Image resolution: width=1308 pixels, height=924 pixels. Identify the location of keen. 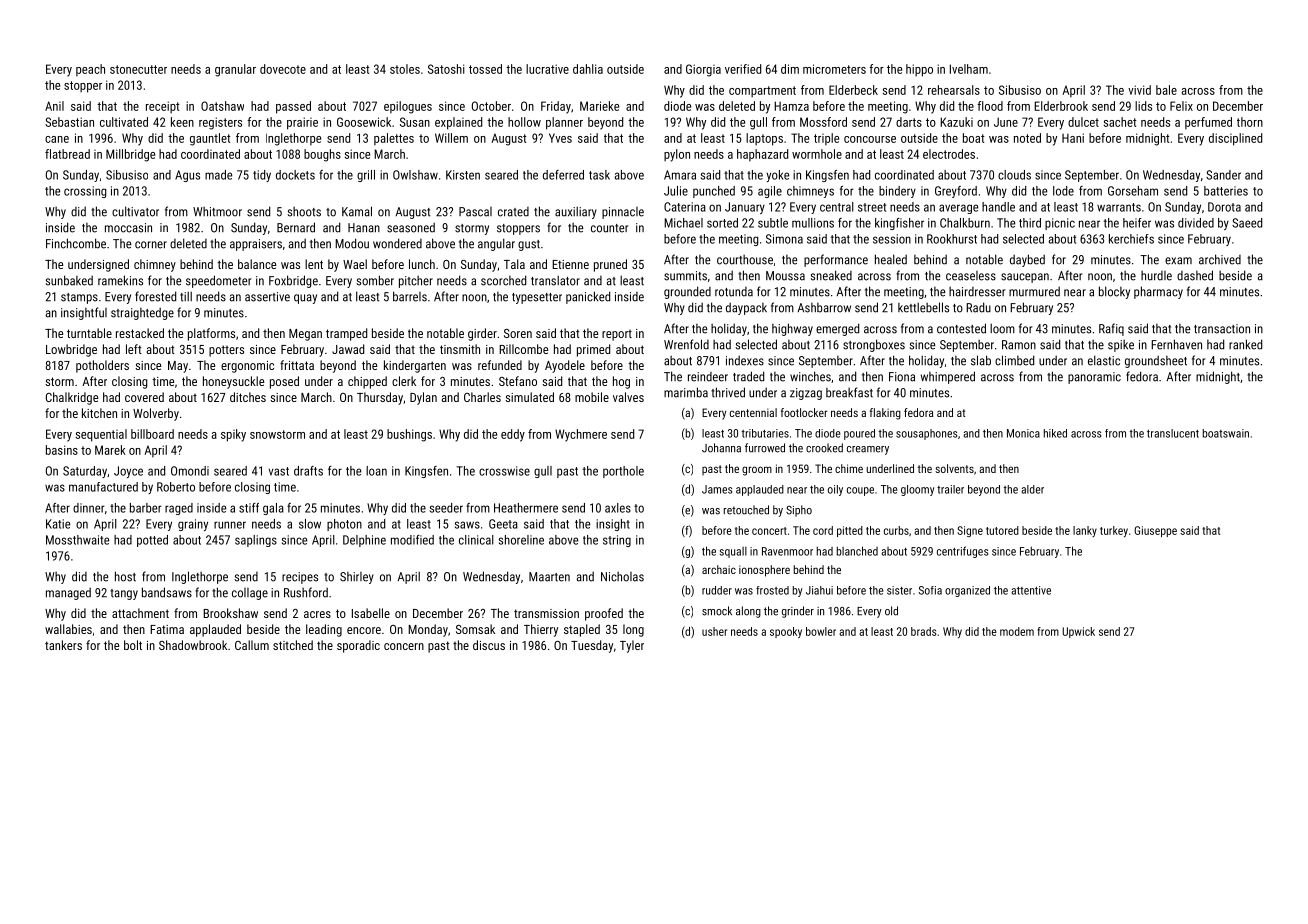
(182, 122).
